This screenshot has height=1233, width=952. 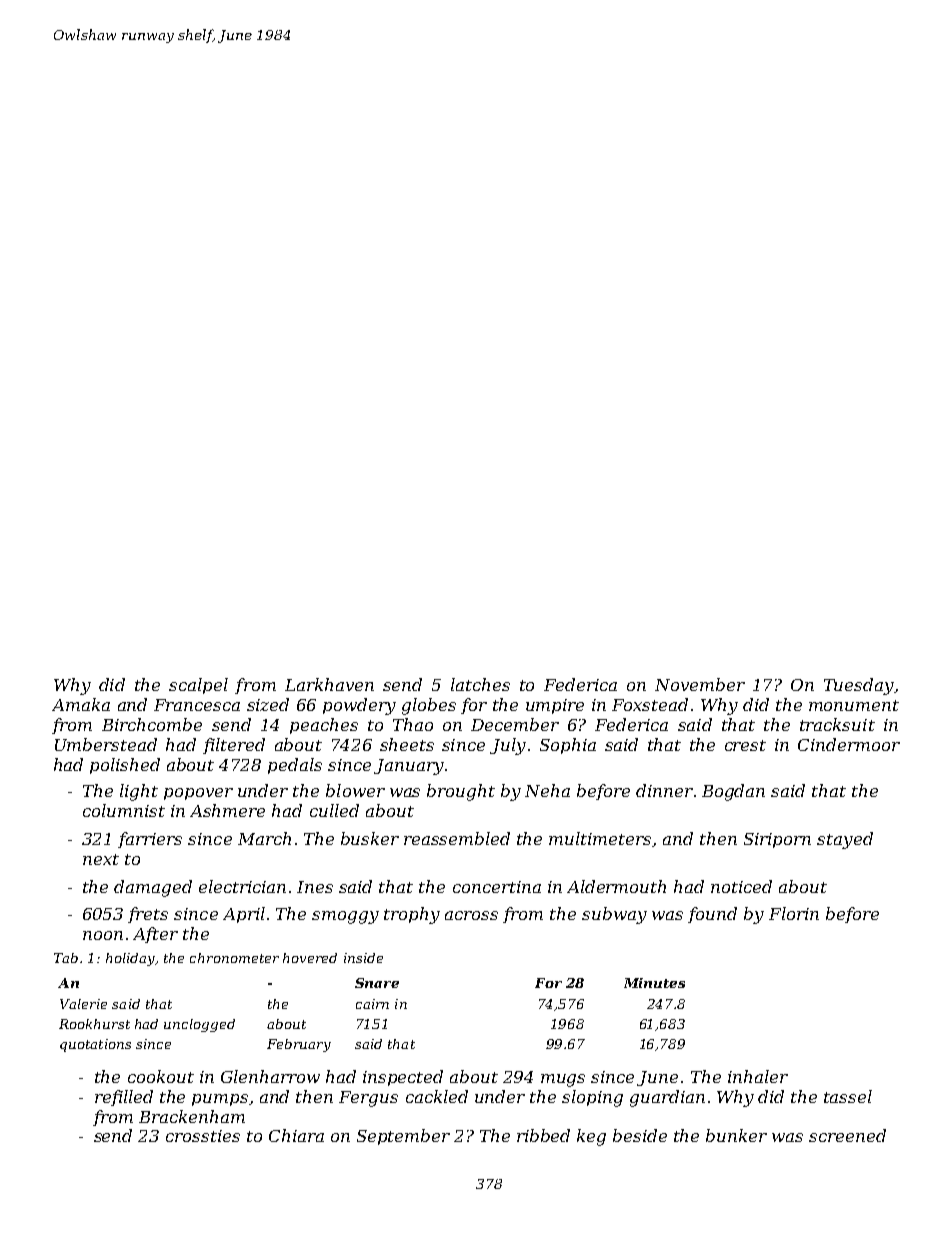 I want to click on Rookhurst, so click(x=94, y=1024).
